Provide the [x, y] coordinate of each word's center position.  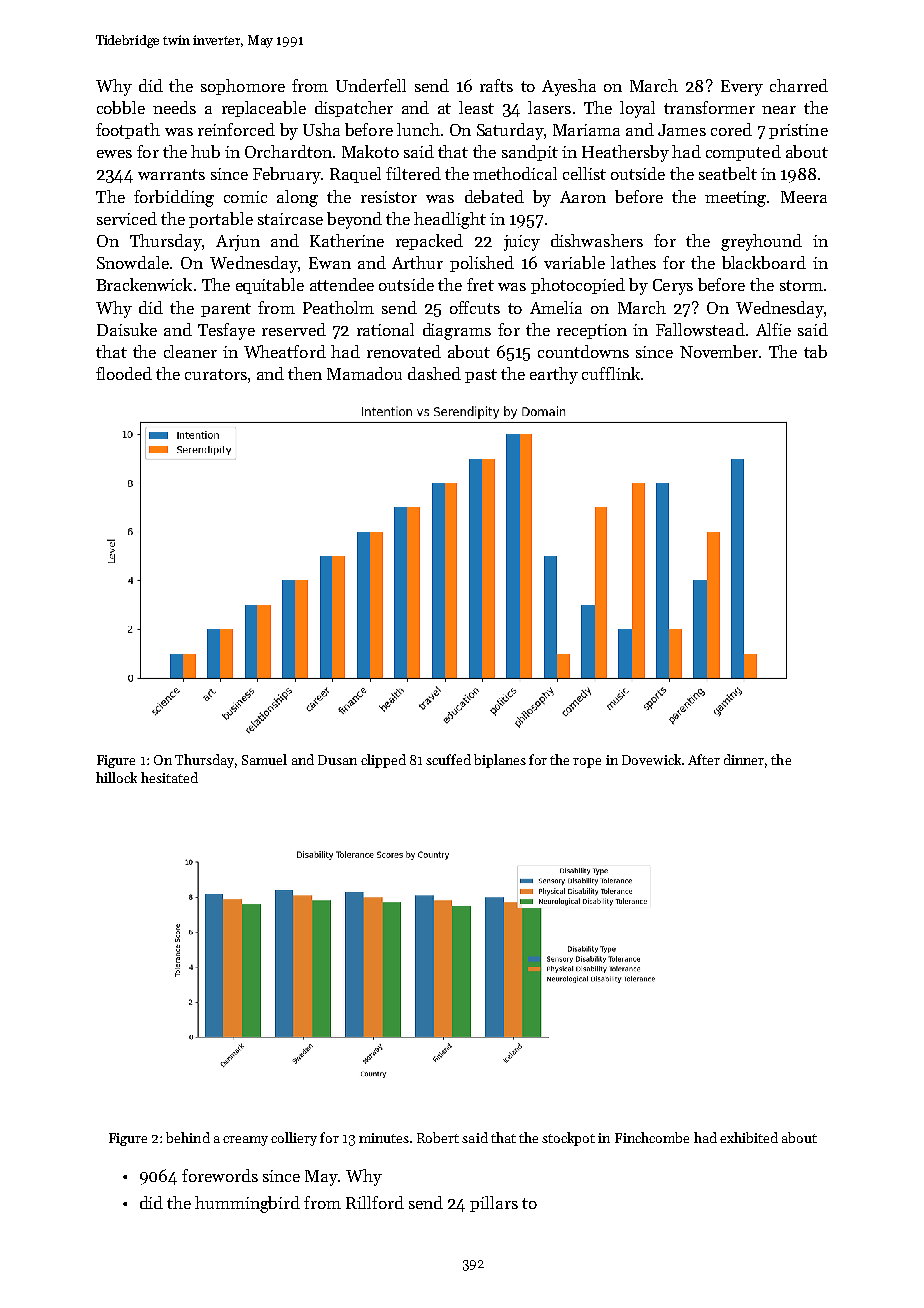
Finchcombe [652, 1137]
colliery [294, 1139]
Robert [438, 1137]
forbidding [174, 198]
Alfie [773, 329]
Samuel [264, 759]
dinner [744, 759]
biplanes [500, 761]
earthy [554, 375]
